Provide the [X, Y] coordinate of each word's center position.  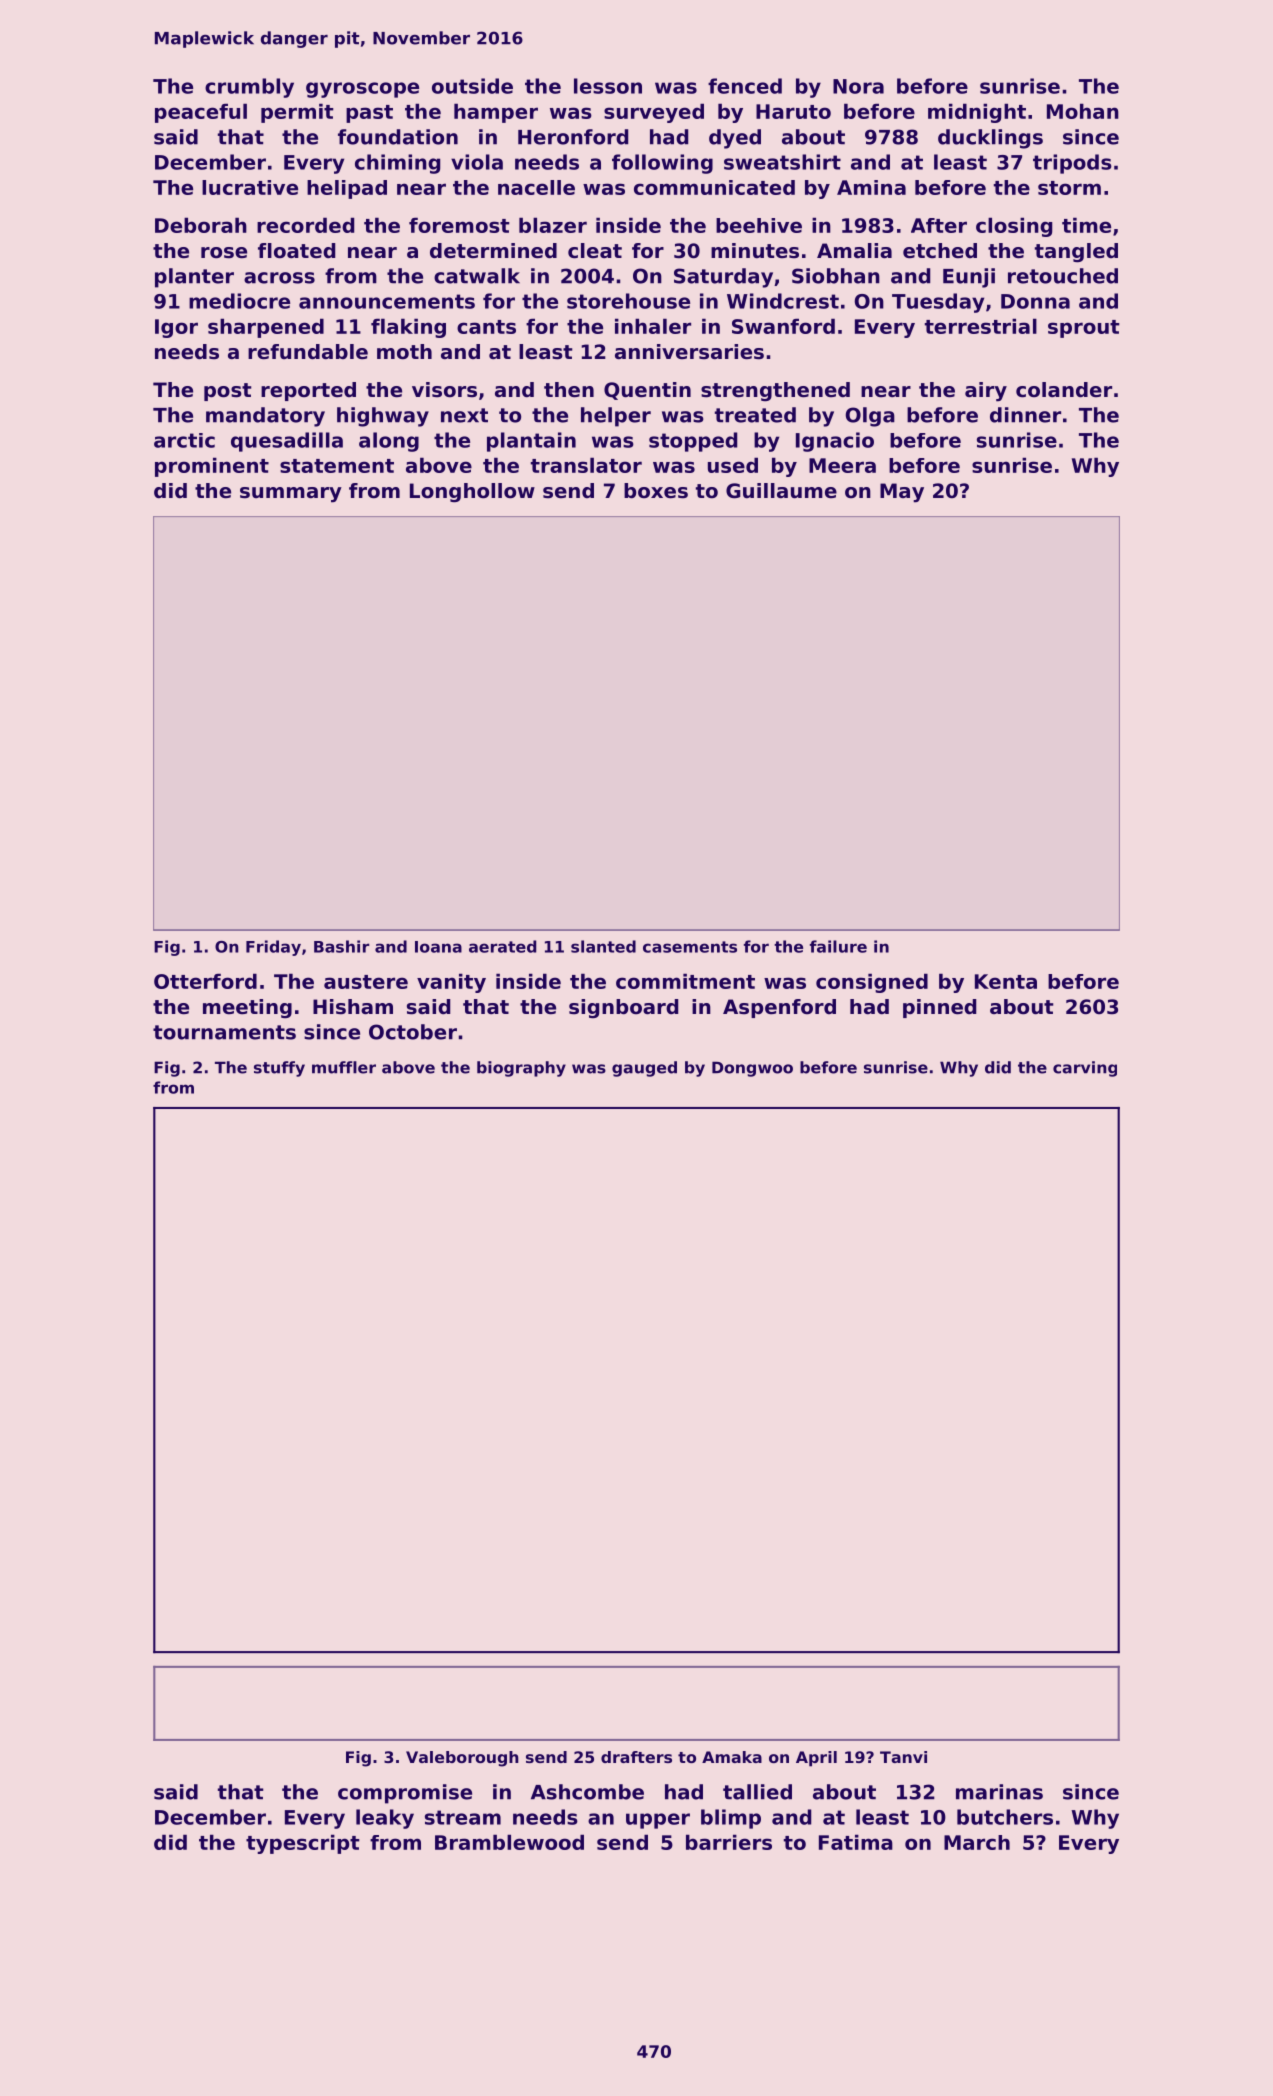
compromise [405, 1794]
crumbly [249, 88]
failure [838, 946]
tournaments [224, 1032]
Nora [858, 86]
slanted [603, 946]
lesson [608, 86]
